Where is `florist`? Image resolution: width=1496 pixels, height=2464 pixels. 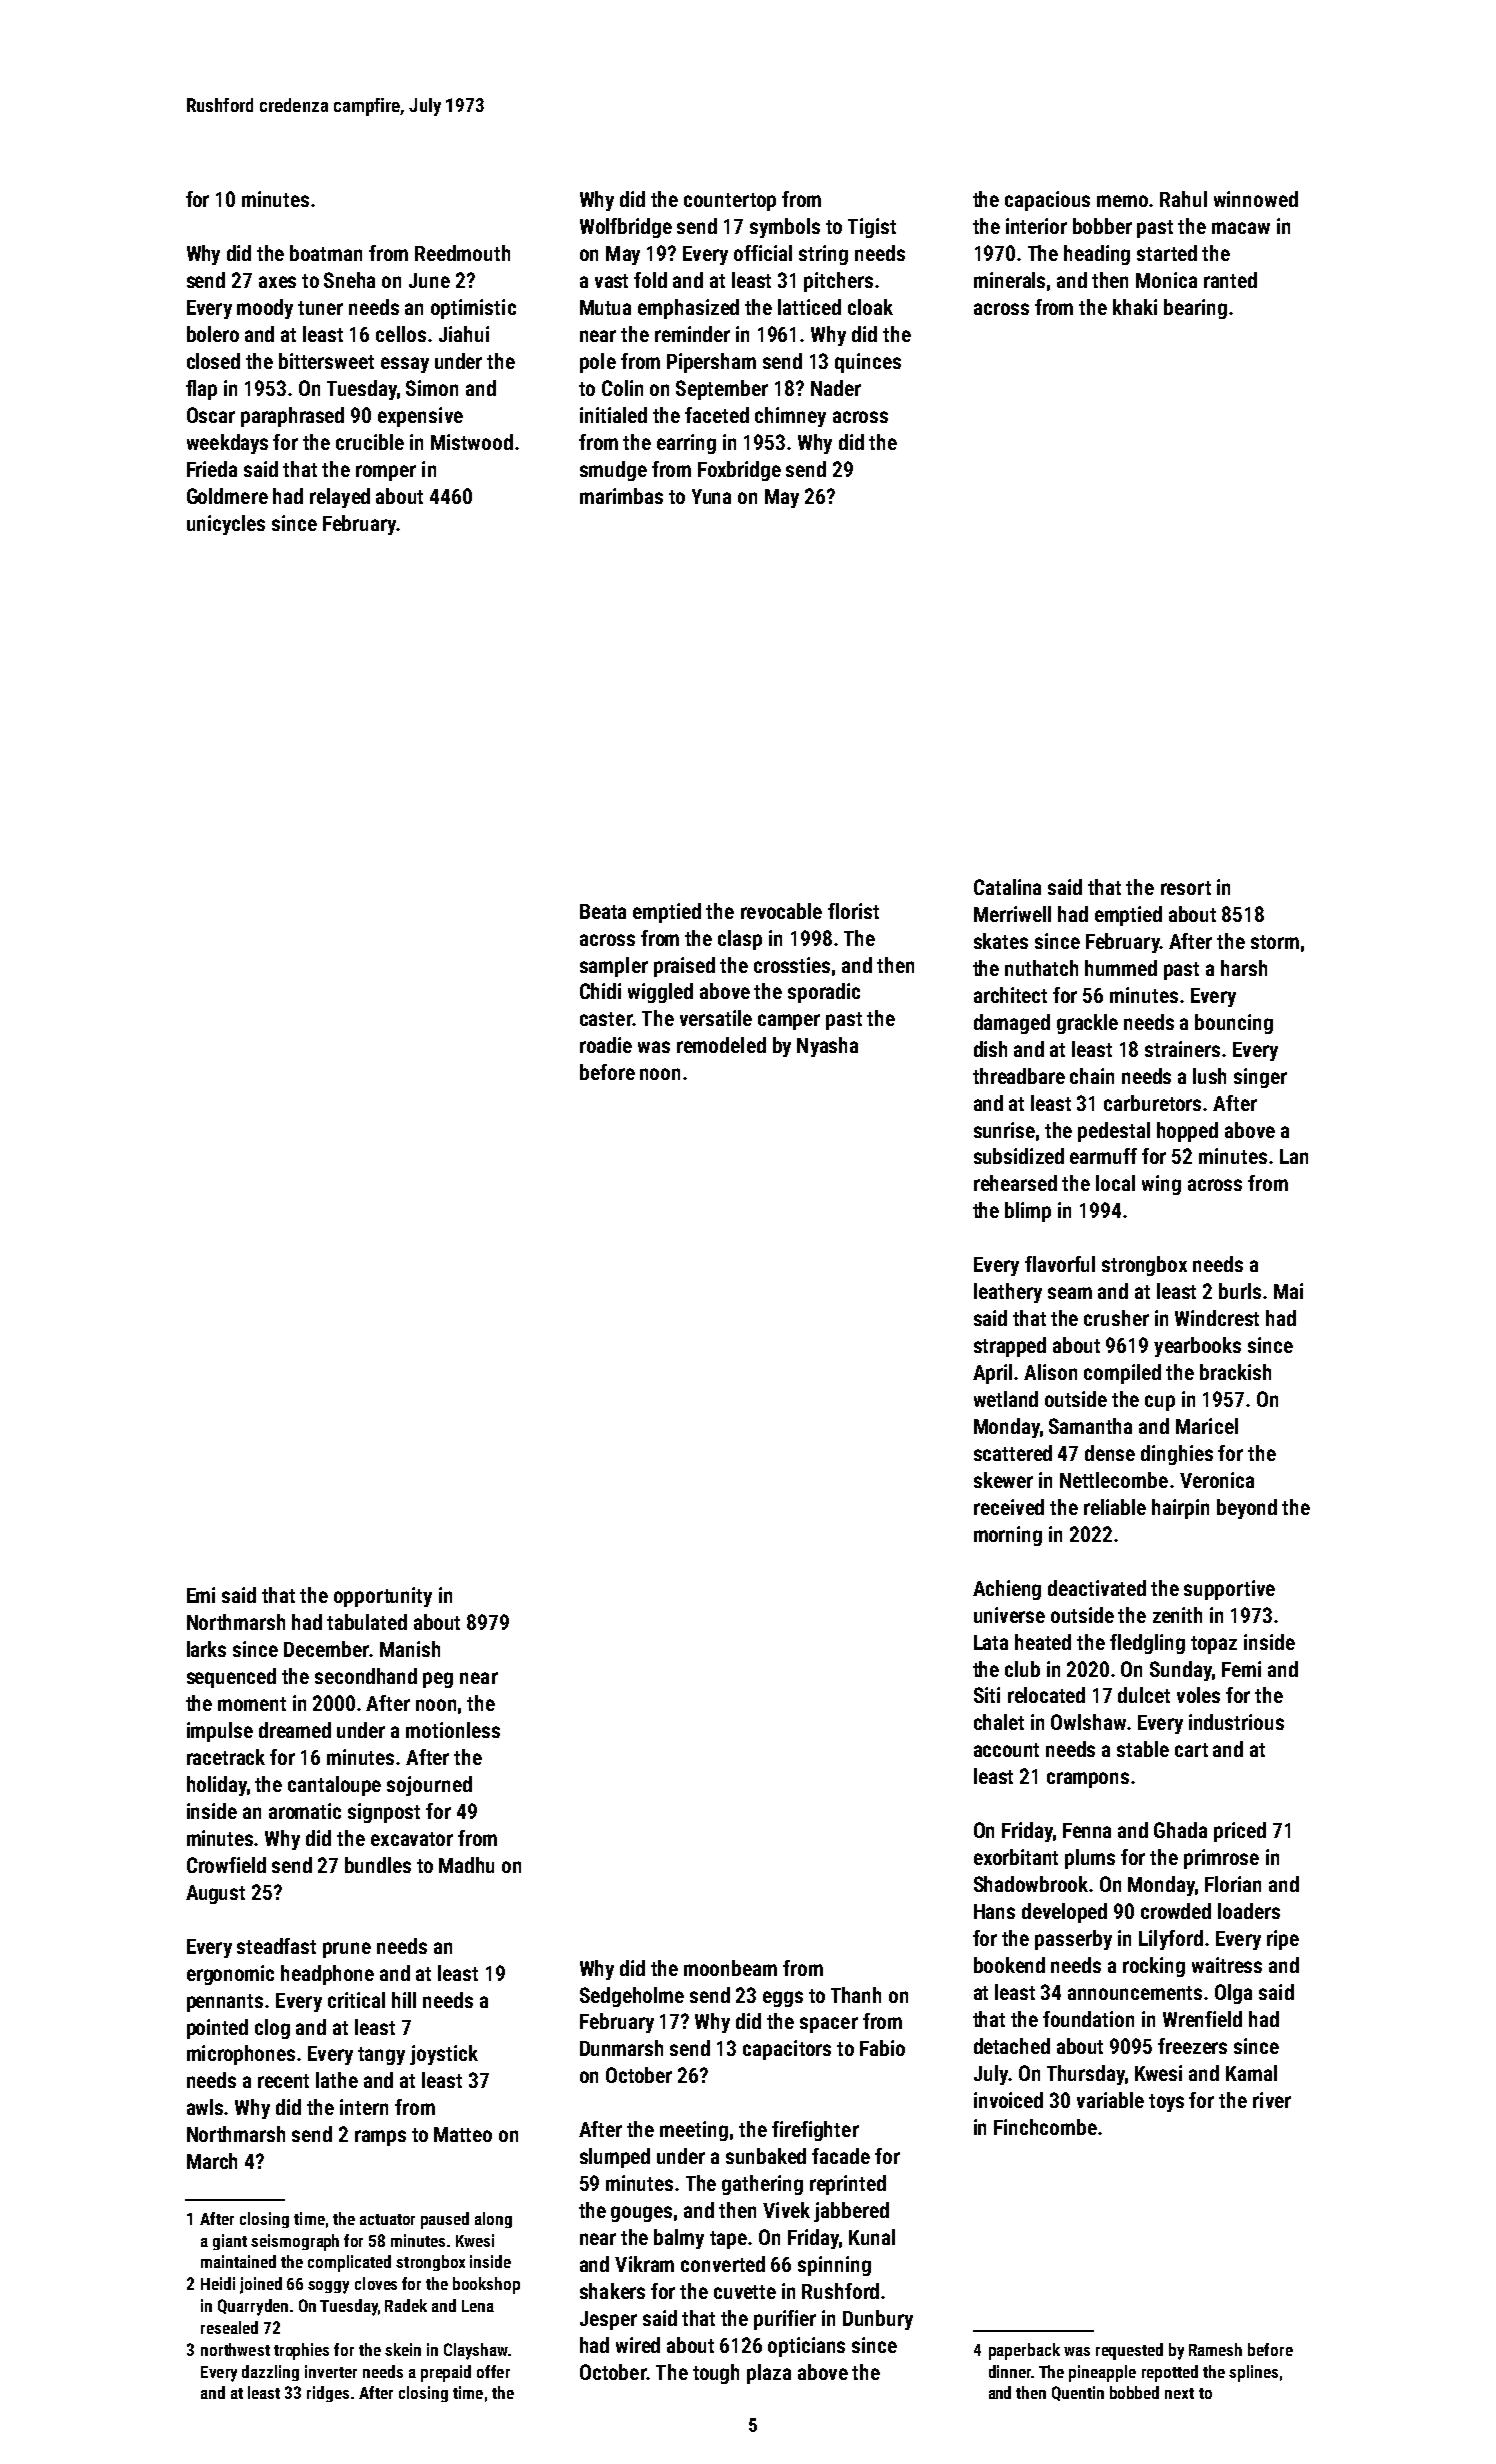 florist is located at coordinates (853, 911).
